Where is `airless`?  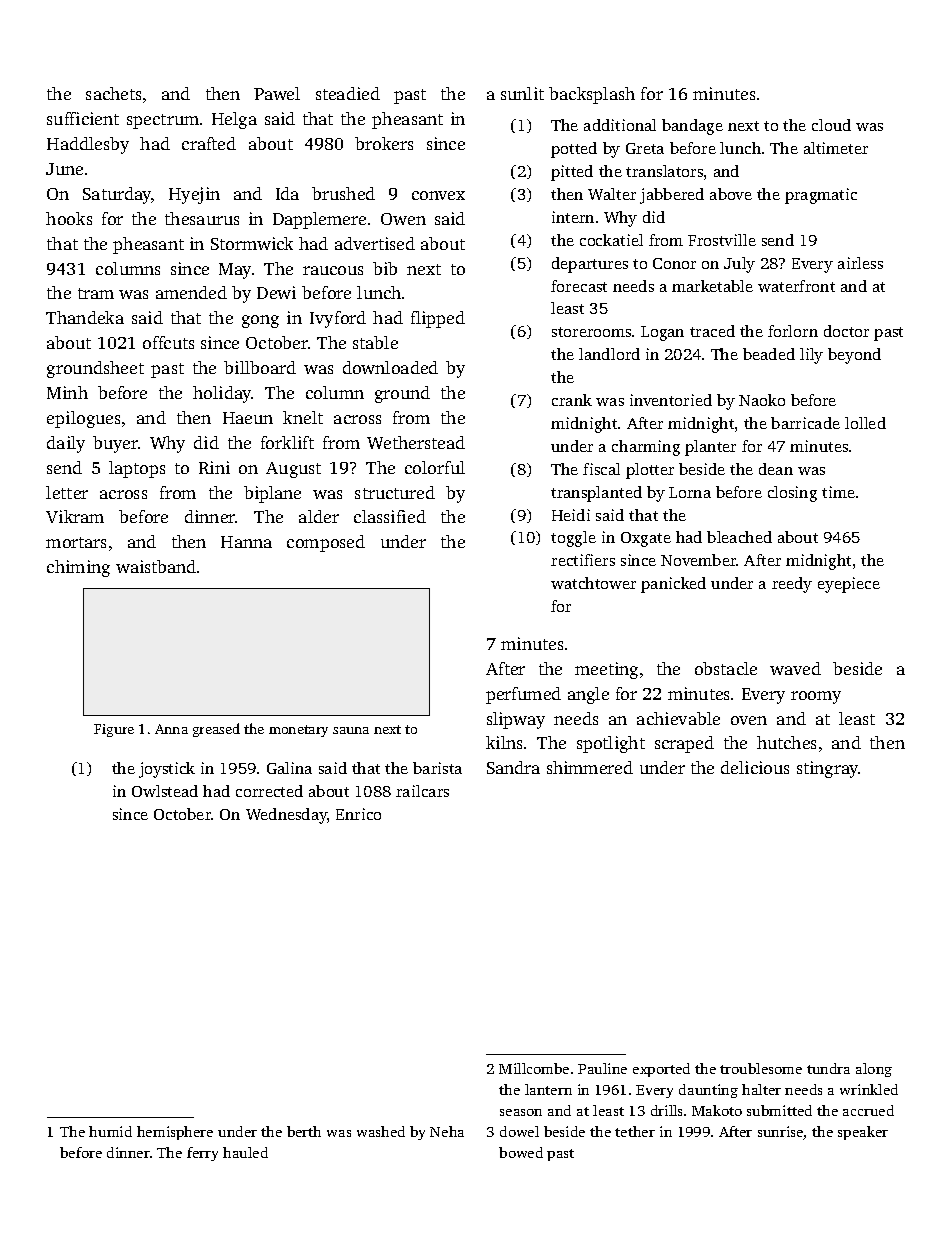
airless is located at coordinates (860, 263).
